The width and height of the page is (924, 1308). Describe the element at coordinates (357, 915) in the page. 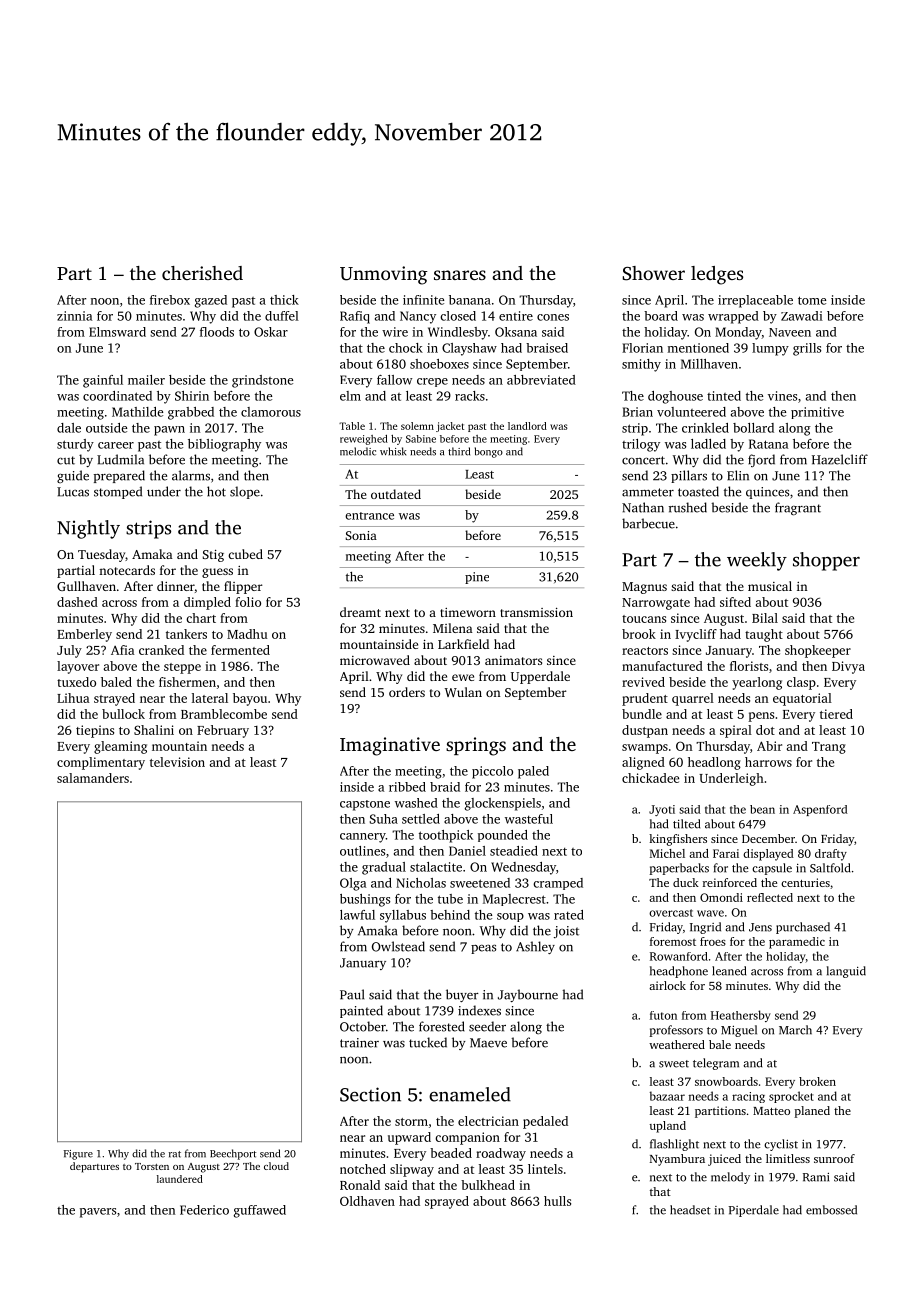

I see `lawful` at that location.
